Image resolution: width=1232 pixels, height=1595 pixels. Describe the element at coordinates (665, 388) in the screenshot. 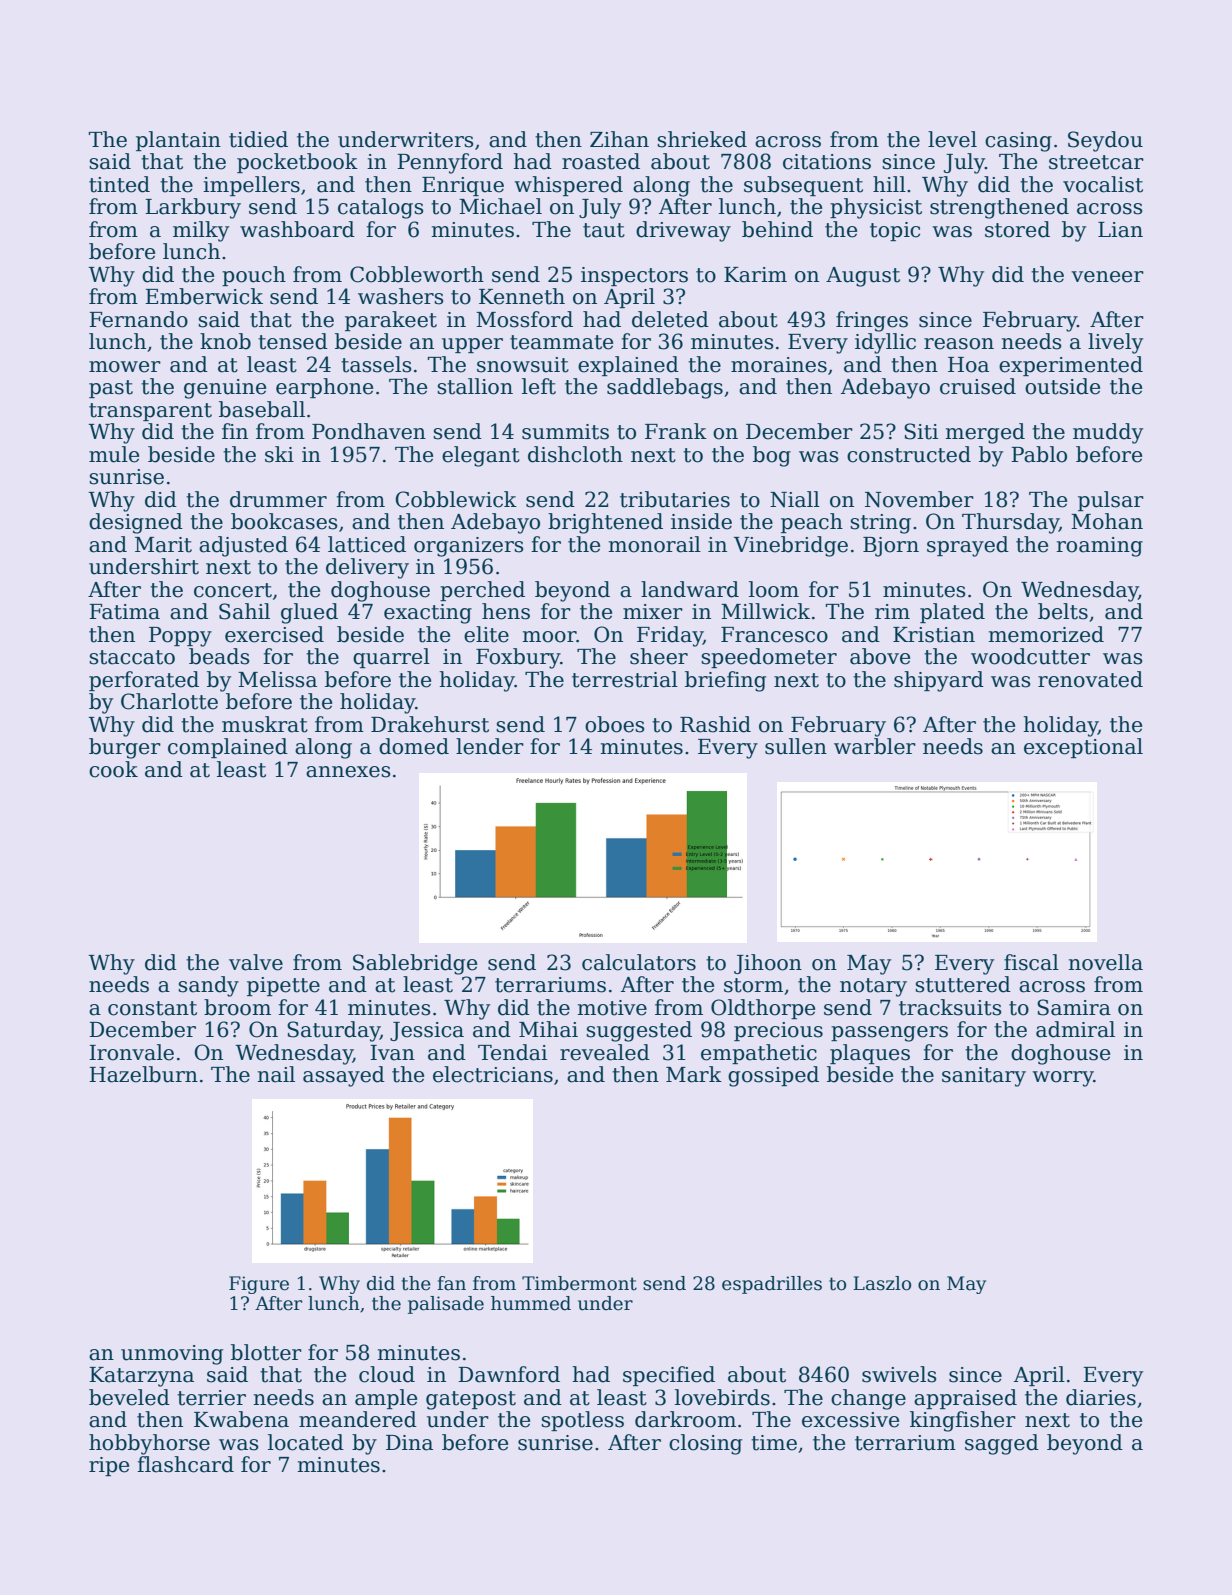

I see `saddlebags` at that location.
